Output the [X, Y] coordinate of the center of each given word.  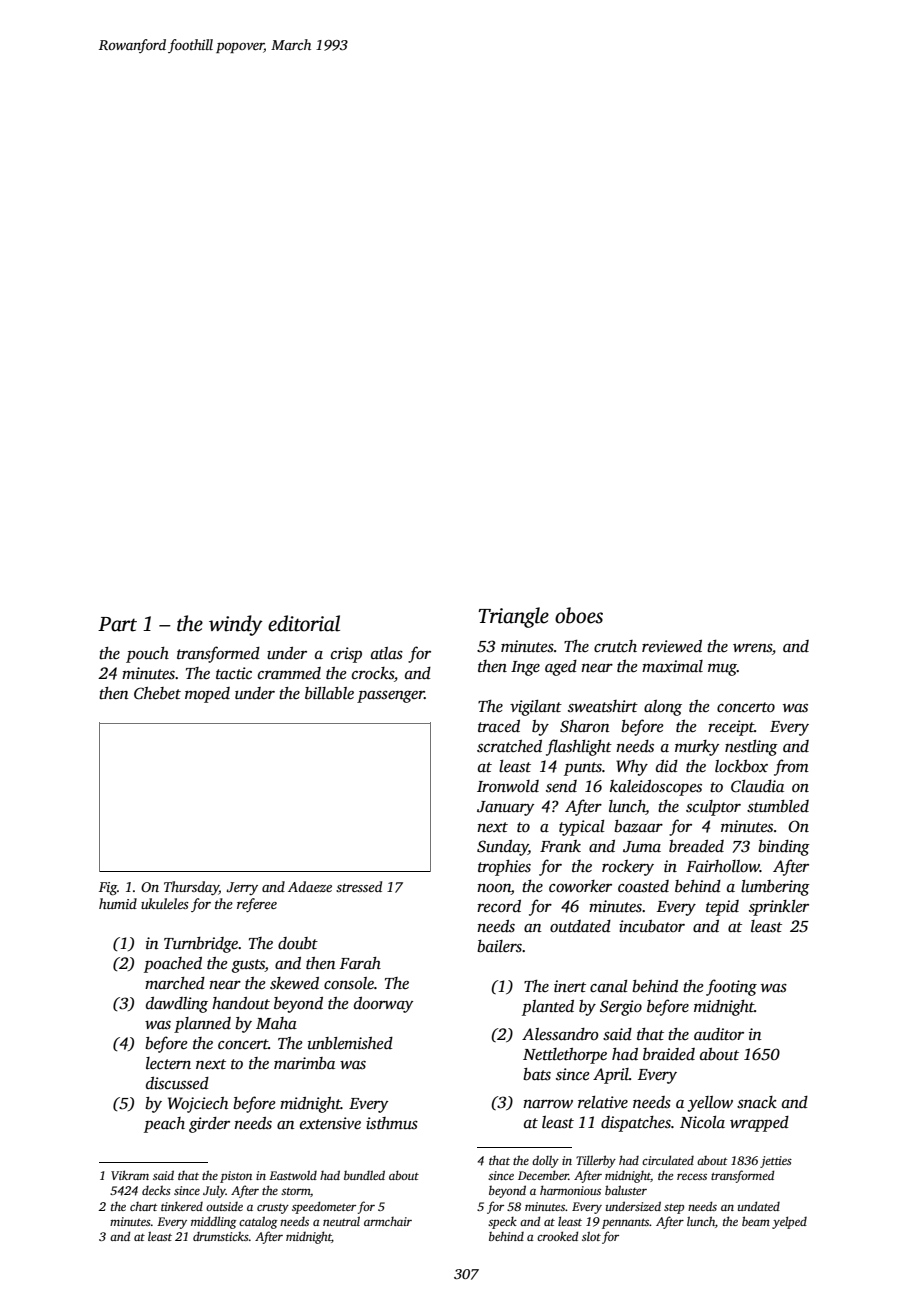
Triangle [513, 617]
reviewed [672, 646]
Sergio [621, 1008]
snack [757, 1102]
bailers [499, 946]
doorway [383, 1005]
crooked [558, 1236]
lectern [168, 1063]
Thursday [191, 888]
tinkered [182, 1206]
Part [117, 624]
